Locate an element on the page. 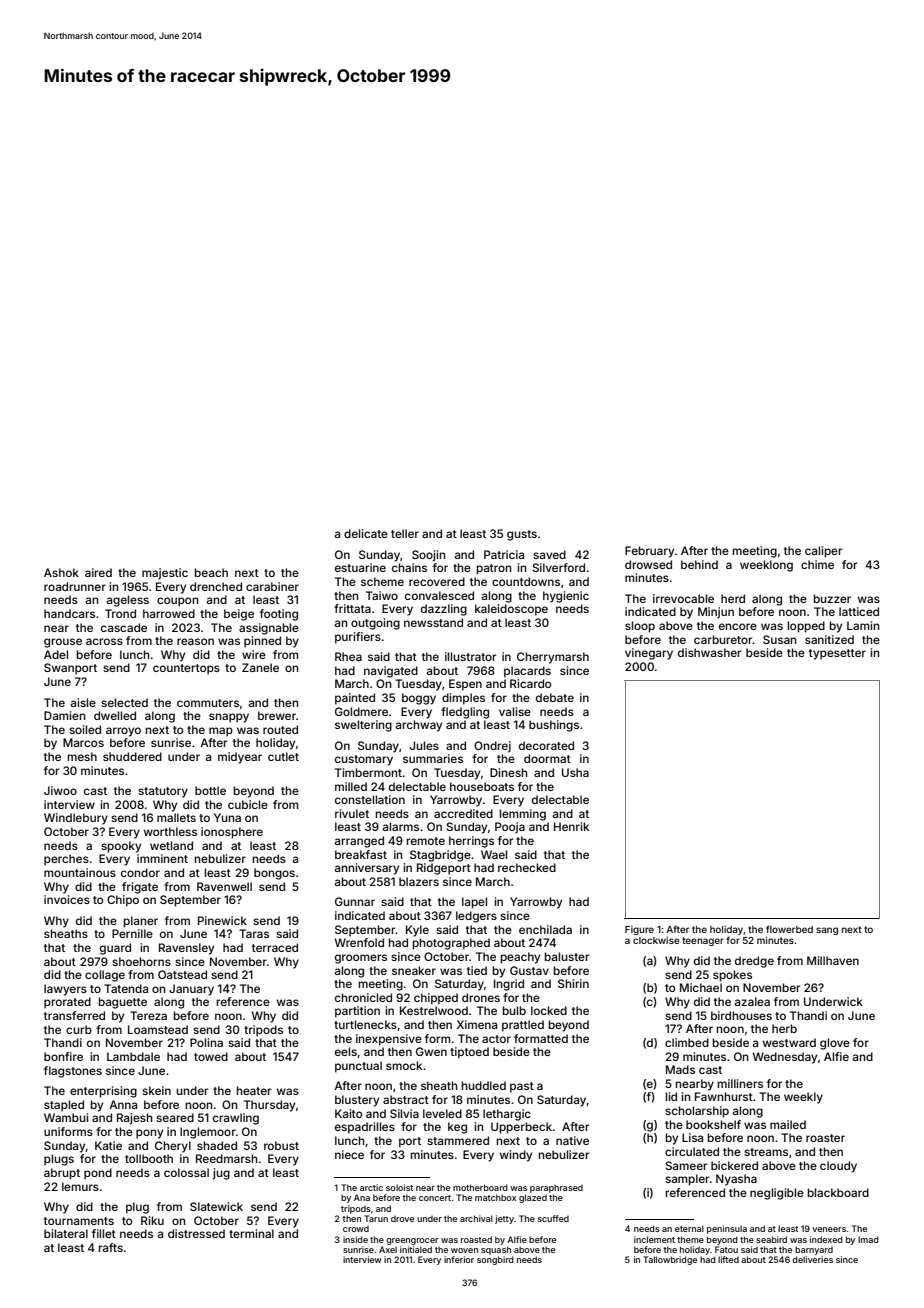  February is located at coordinates (649, 552).
